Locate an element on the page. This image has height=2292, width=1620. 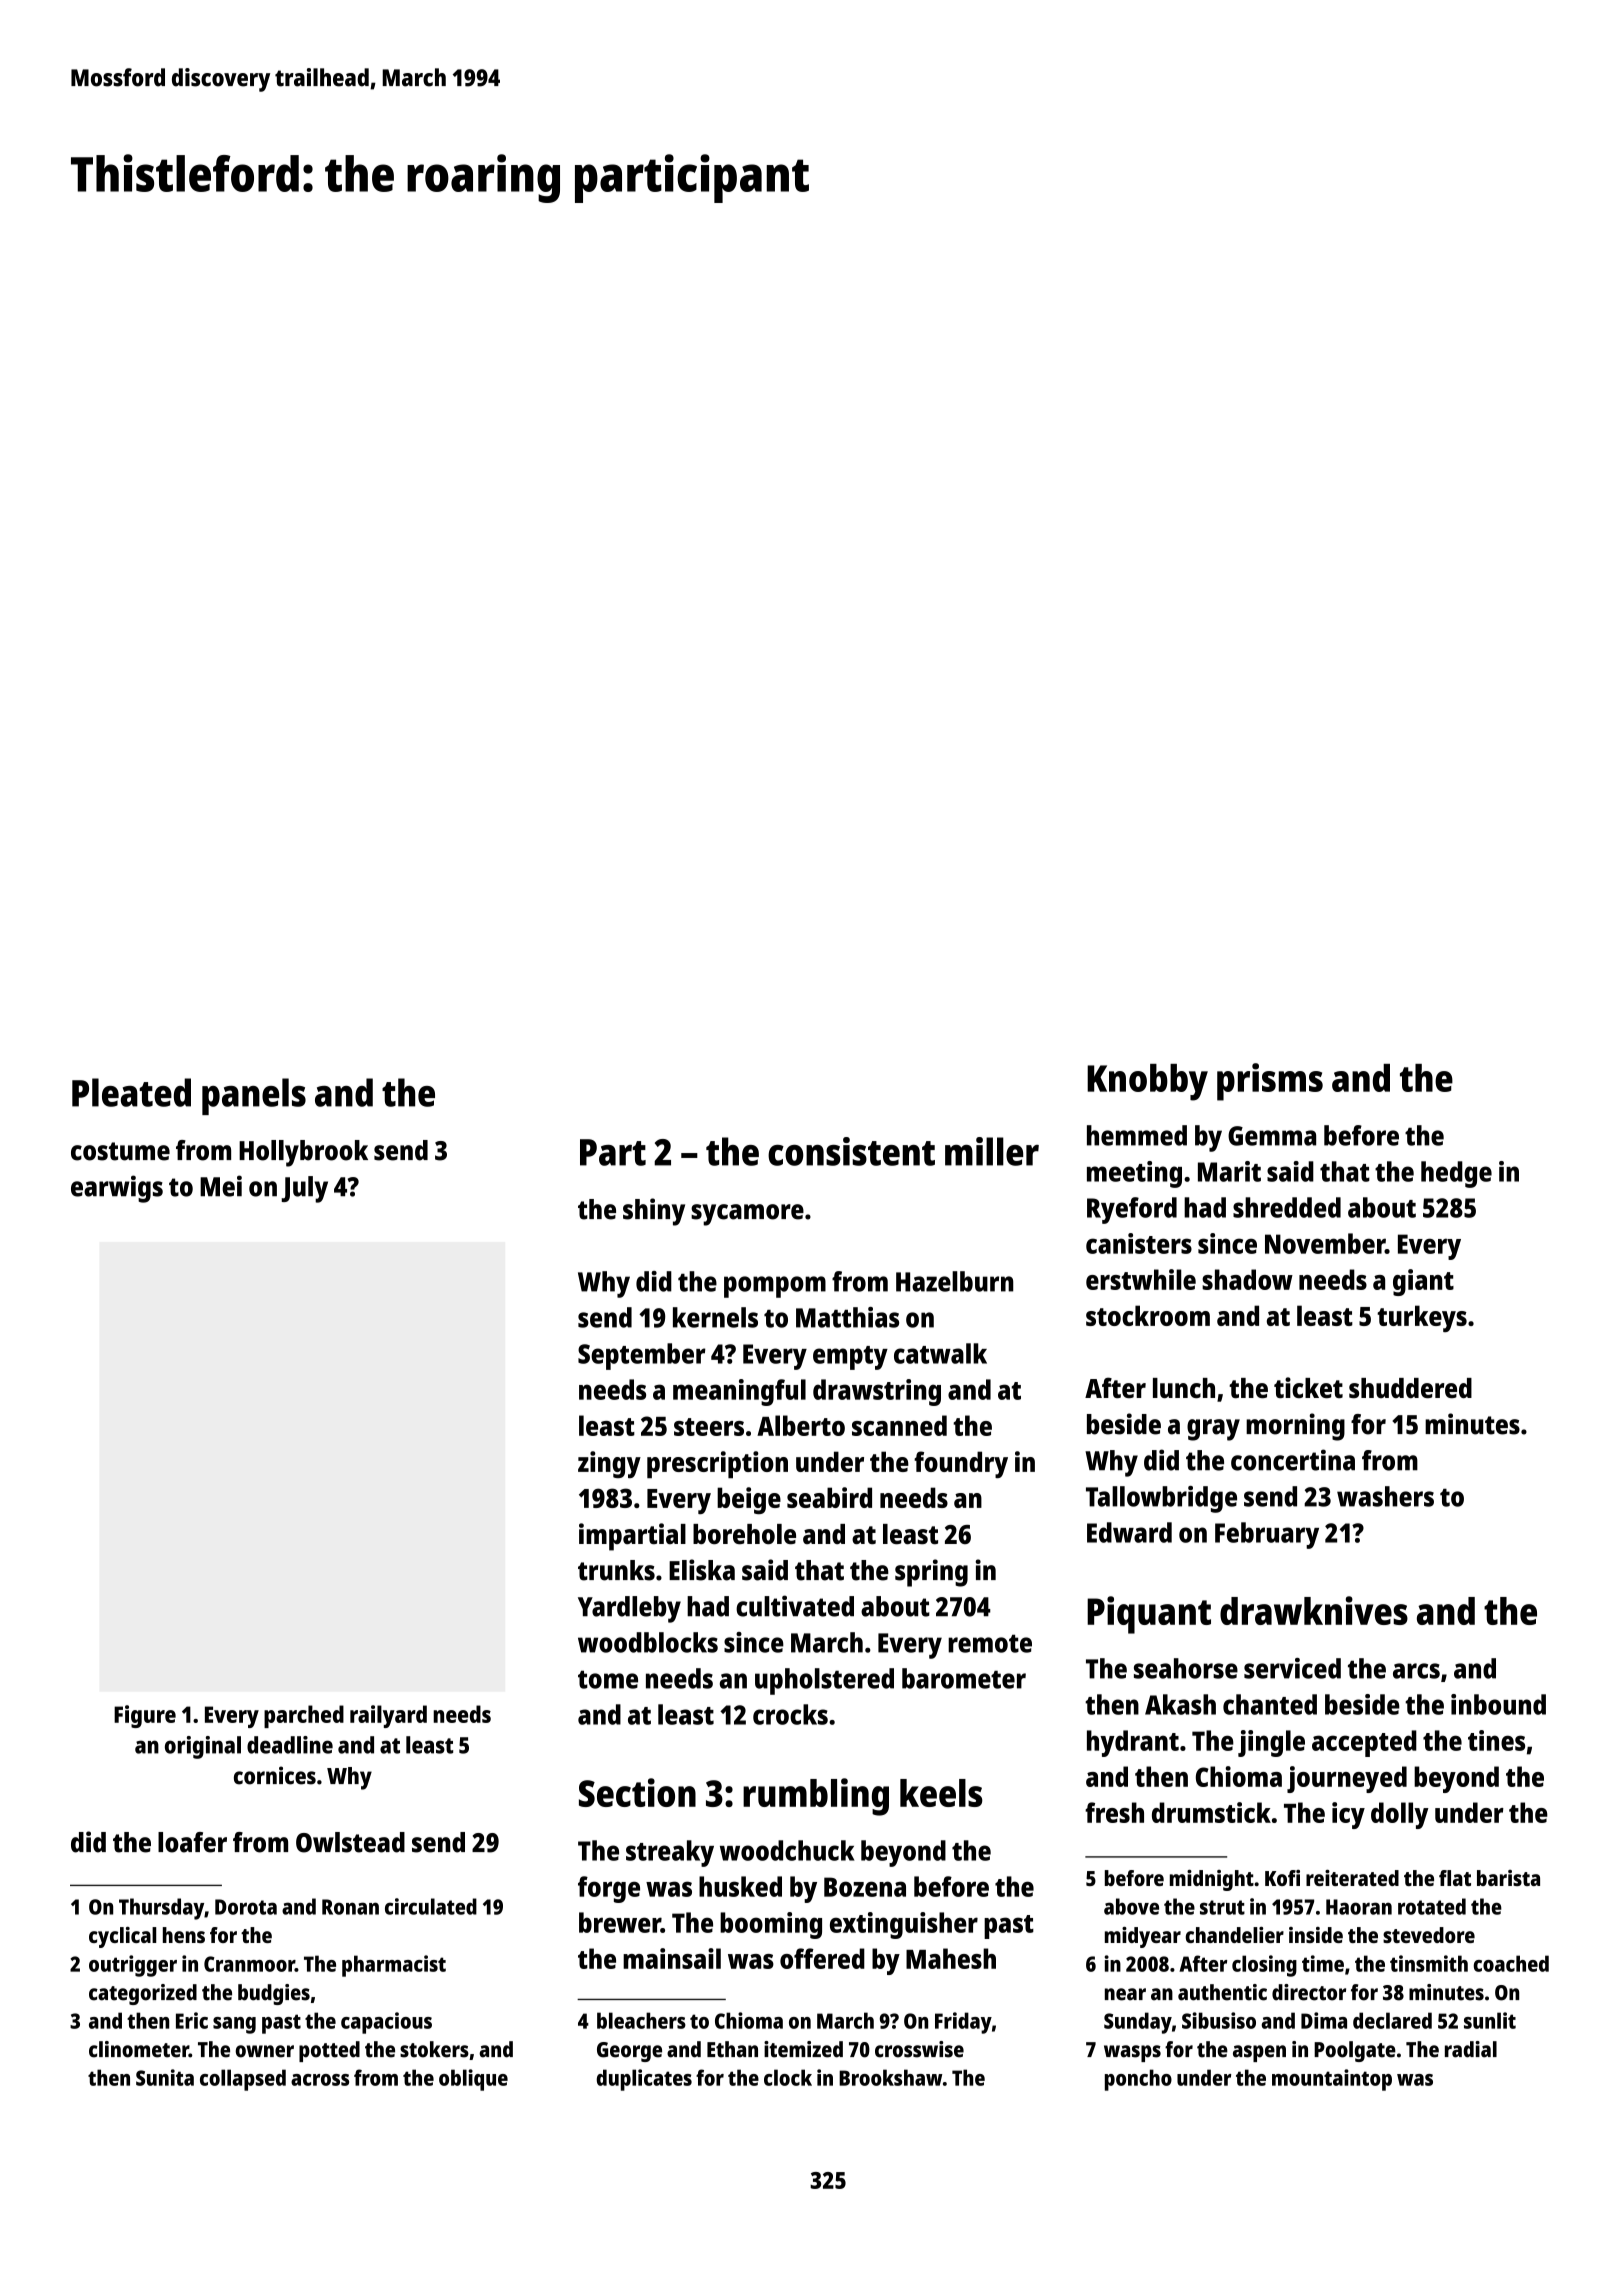
jingle is located at coordinates (1271, 1743).
